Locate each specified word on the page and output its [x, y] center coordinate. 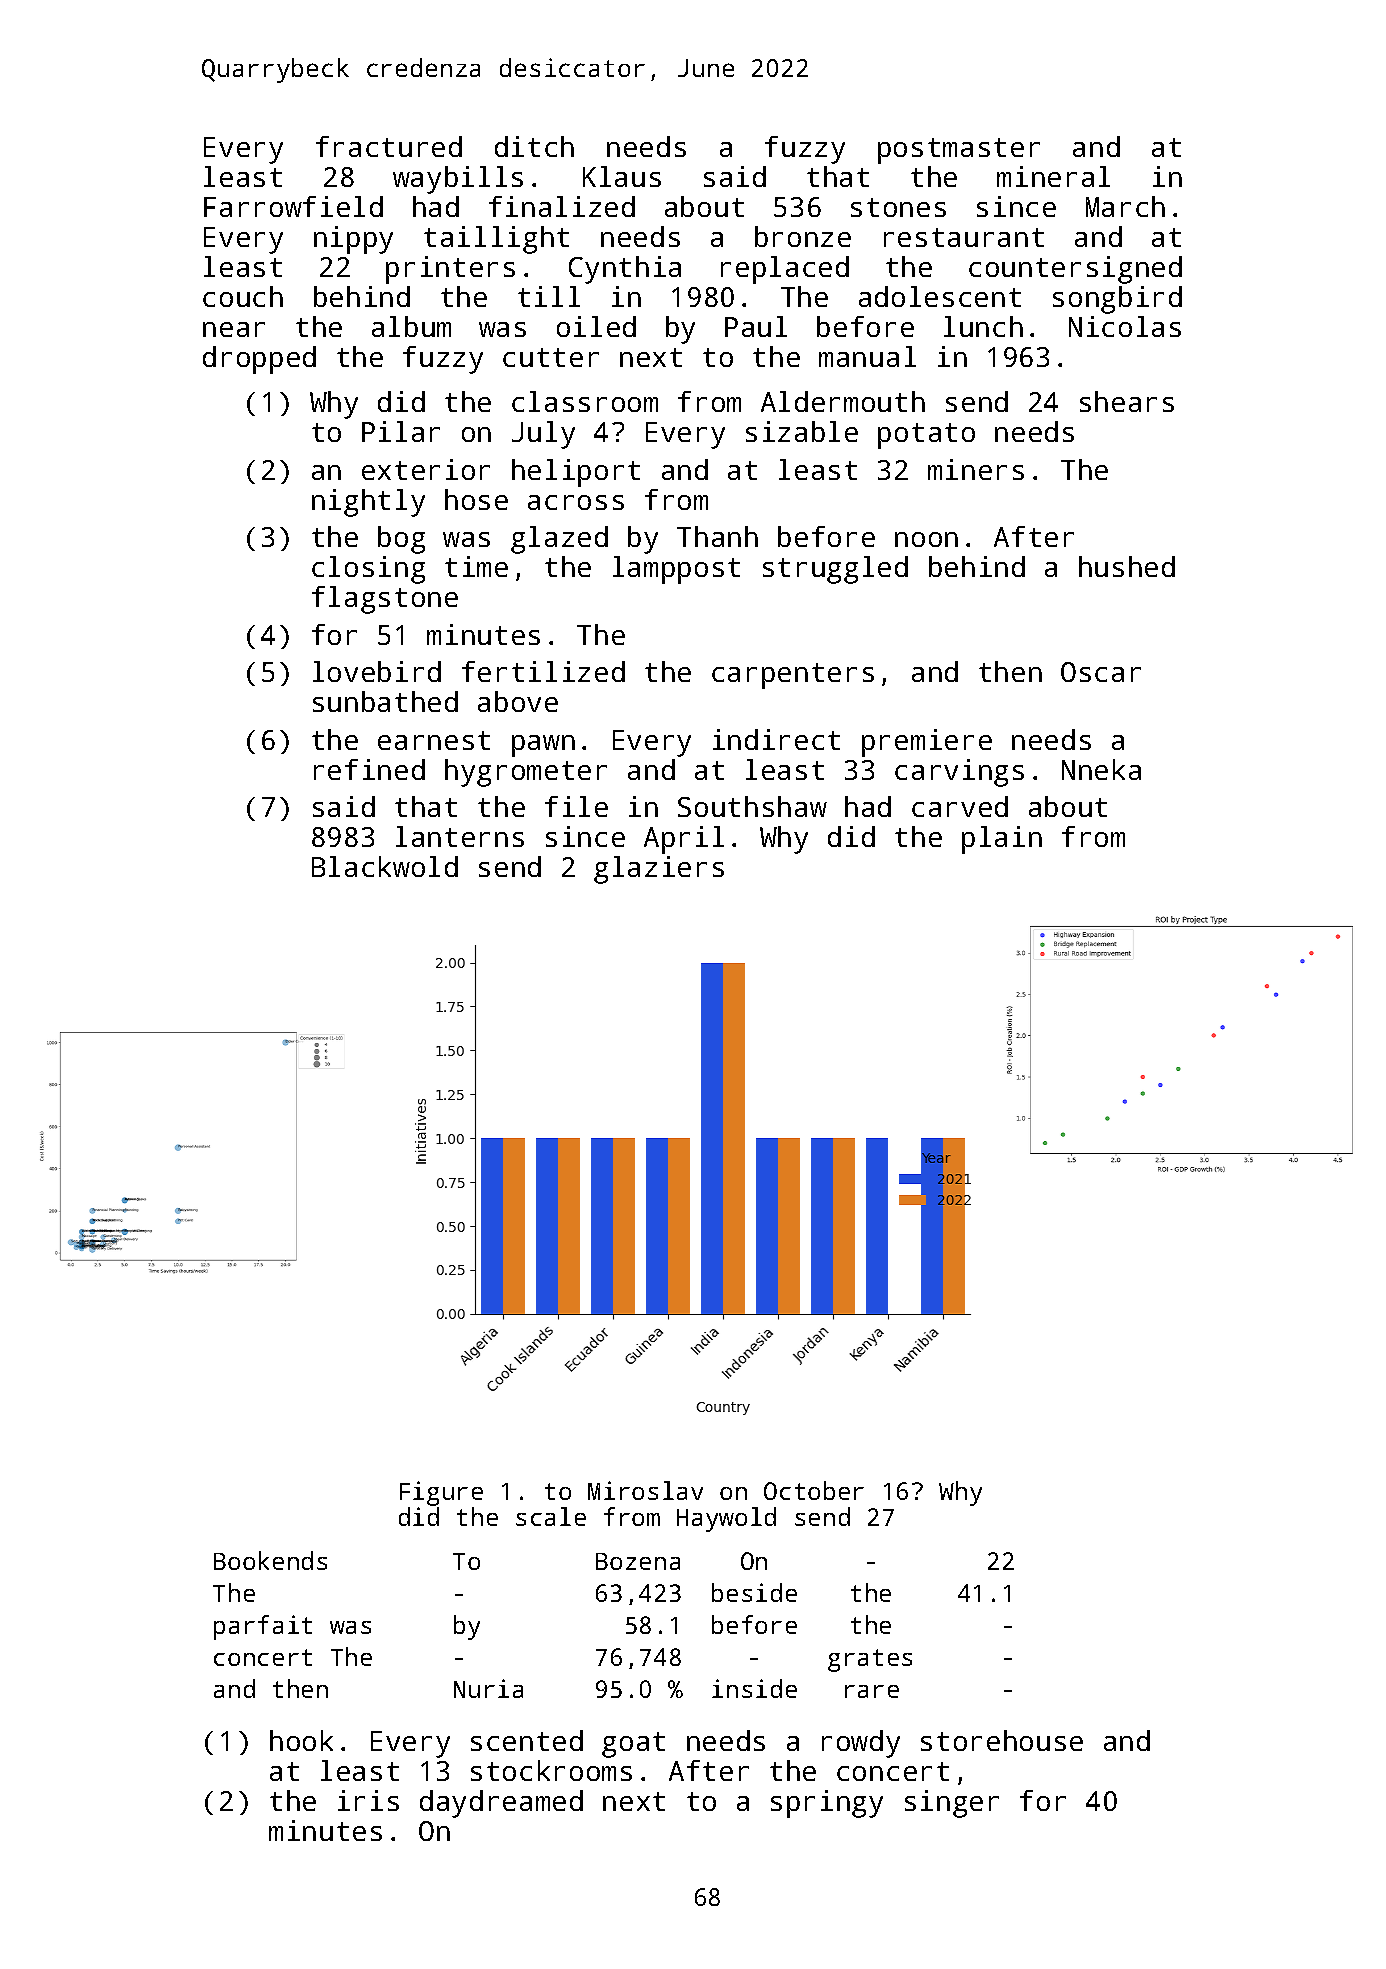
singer [952, 1804]
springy [827, 1804]
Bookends [270, 1560]
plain [1002, 840]
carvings [959, 773]
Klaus [622, 176]
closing [368, 570]
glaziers [659, 870]
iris [368, 1800]
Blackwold [385, 866]
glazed [559, 540]
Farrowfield [293, 206]
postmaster [959, 151]
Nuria [488, 1688]
